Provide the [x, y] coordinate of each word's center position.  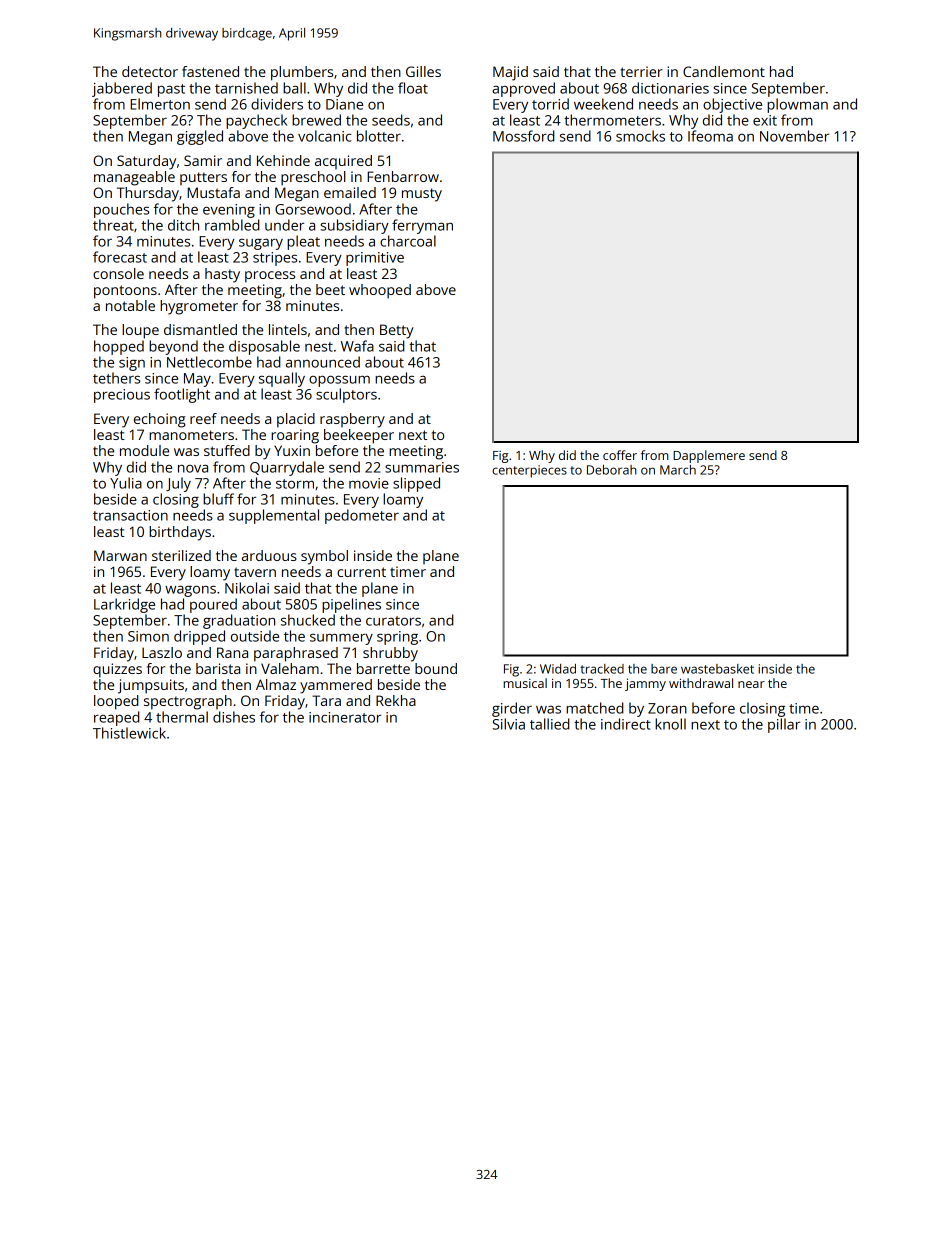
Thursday [148, 194]
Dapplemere [709, 456]
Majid [510, 73]
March [678, 470]
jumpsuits [151, 686]
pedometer [362, 516]
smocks [640, 136]
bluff [218, 499]
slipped [416, 484]
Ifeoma [710, 136]
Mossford [523, 136]
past [171, 90]
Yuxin [292, 450]
